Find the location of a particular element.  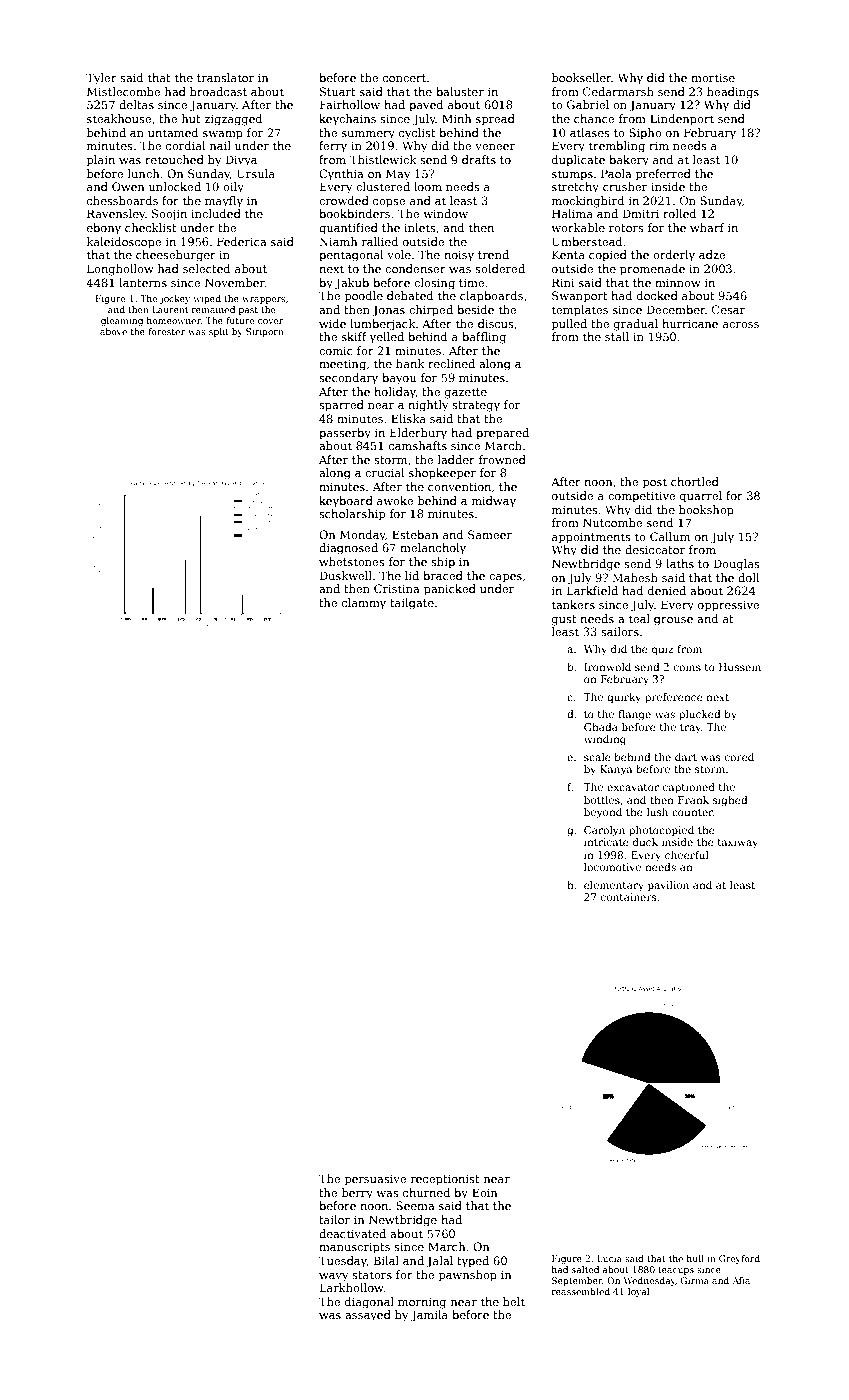

Duskwell is located at coordinates (346, 575).
